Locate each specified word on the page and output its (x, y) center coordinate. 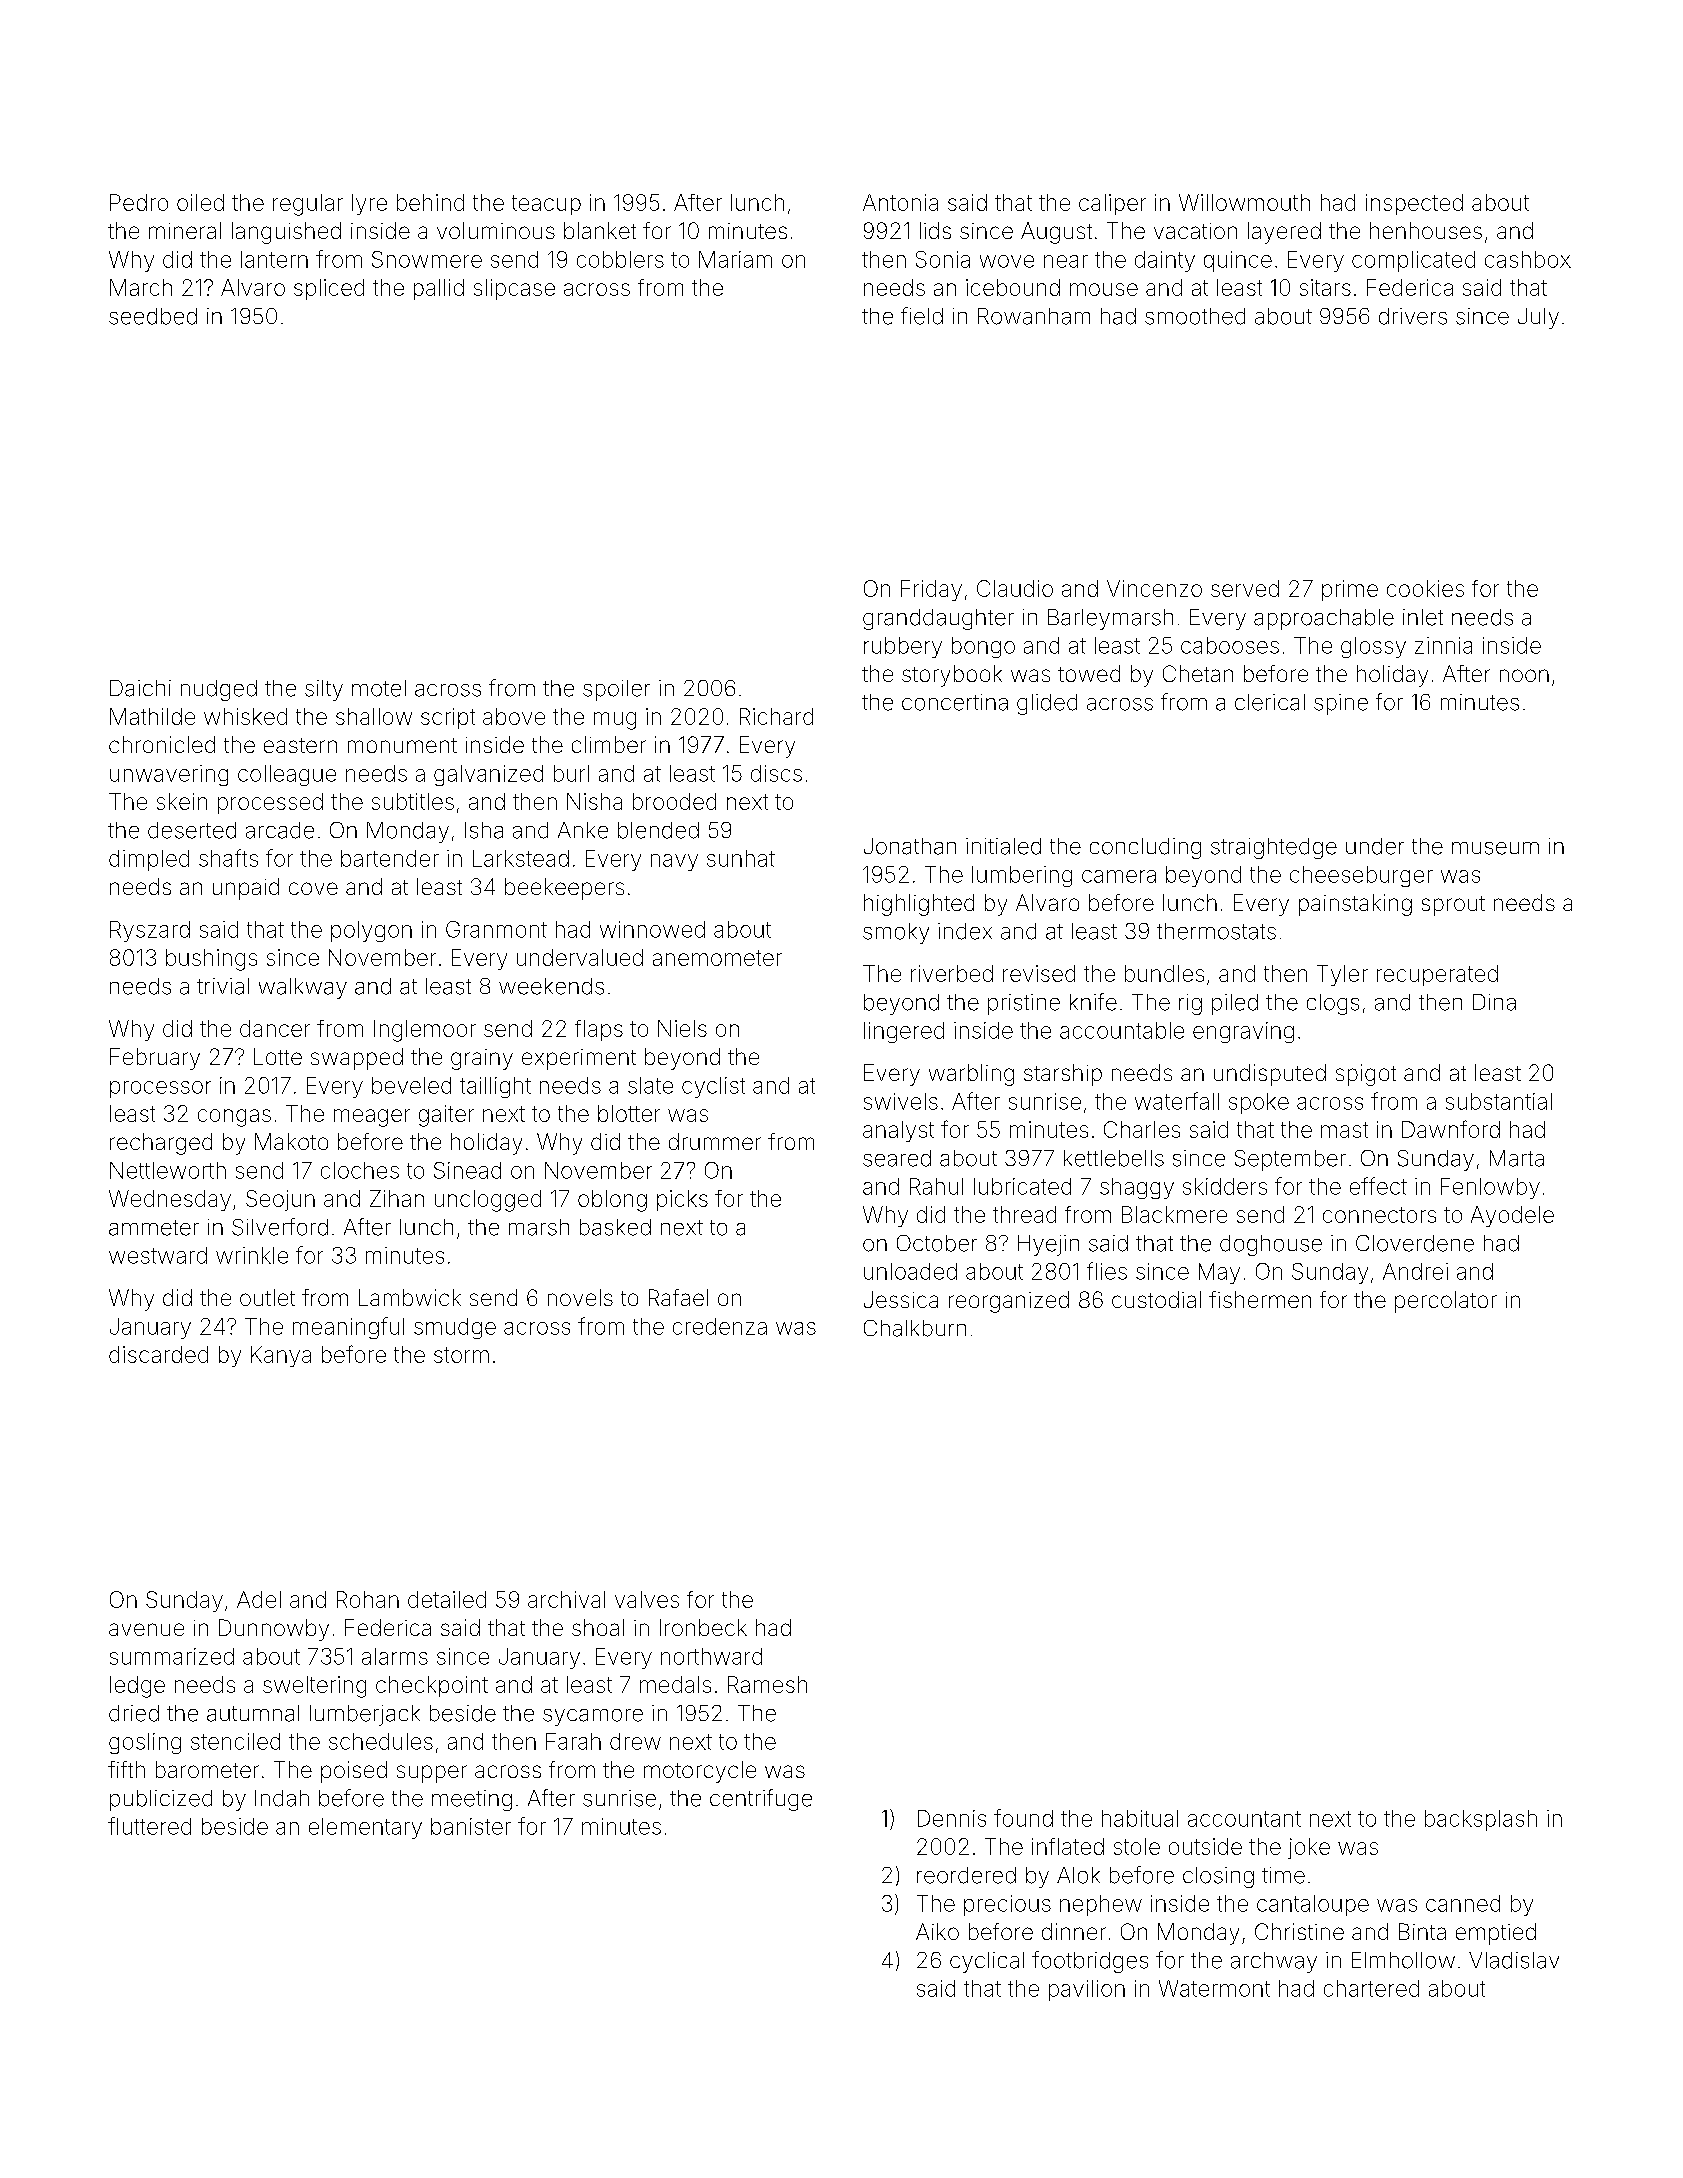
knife (1093, 1002)
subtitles (413, 801)
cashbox (1528, 259)
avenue (146, 1629)
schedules (381, 1741)
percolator (1446, 1302)
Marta (1517, 1158)
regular (308, 205)
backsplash (1481, 1820)
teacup (546, 205)
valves (647, 1599)
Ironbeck (703, 1627)
